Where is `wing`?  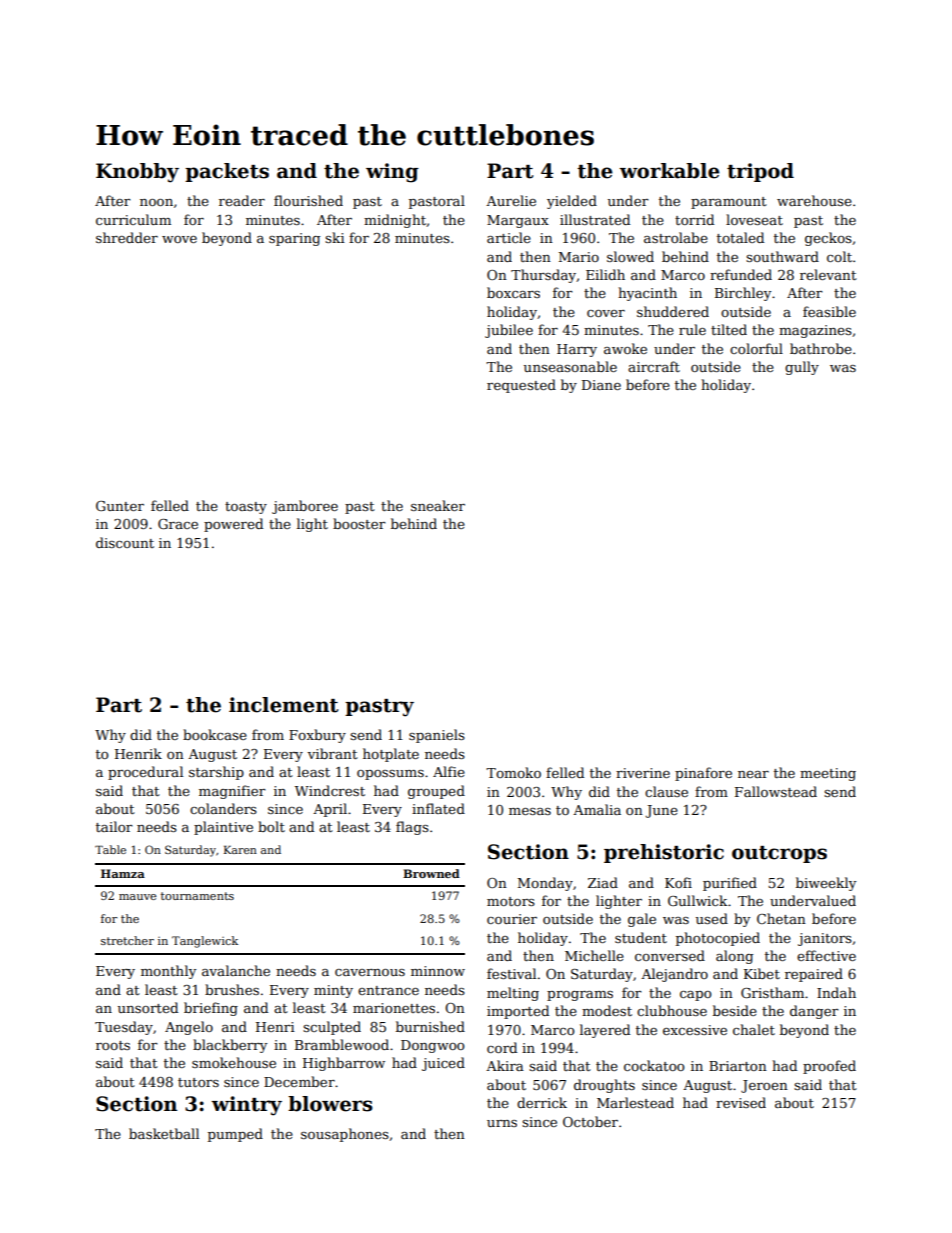
wing is located at coordinates (392, 173).
